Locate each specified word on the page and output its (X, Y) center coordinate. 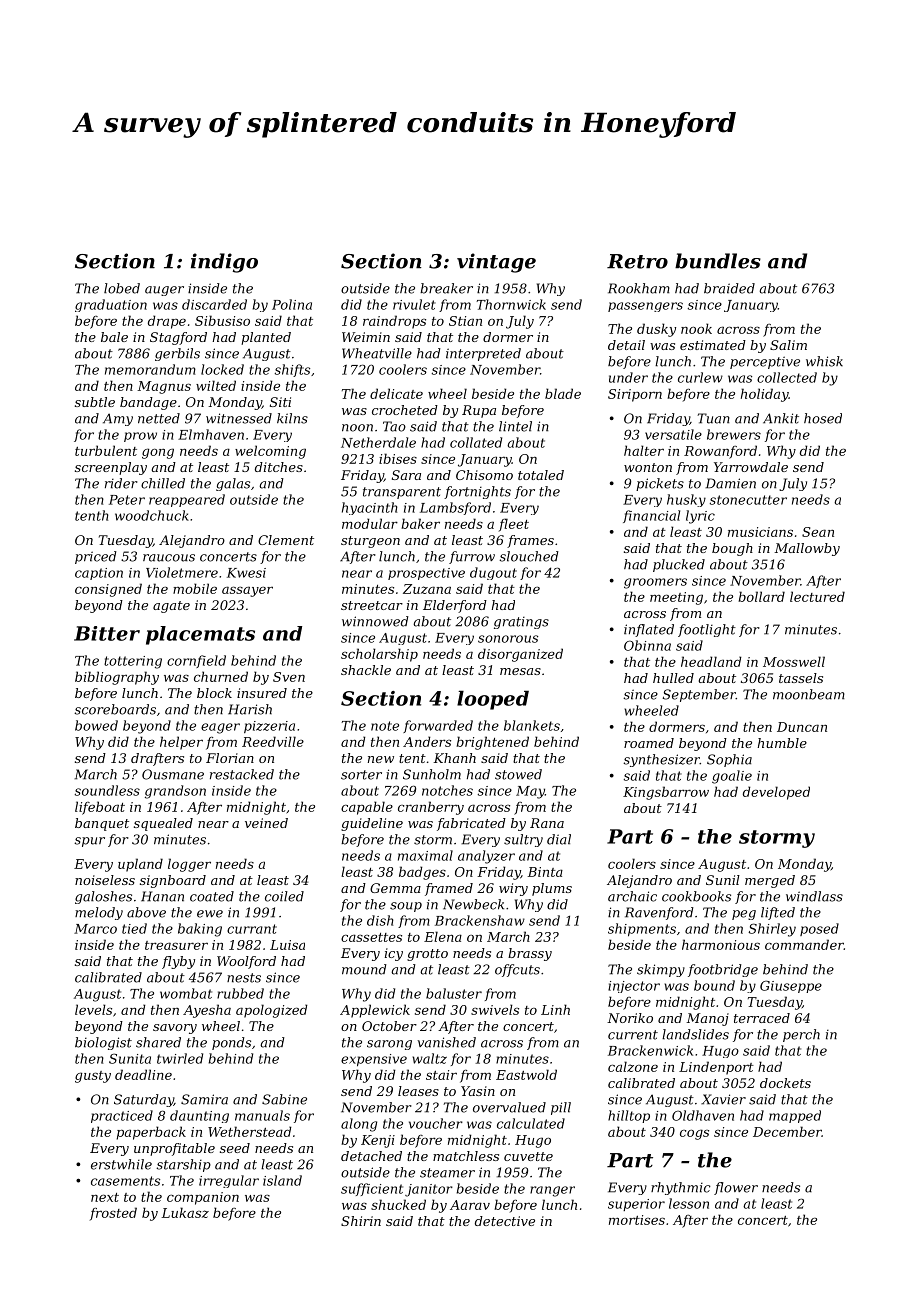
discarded (214, 304)
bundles (718, 261)
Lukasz (185, 1212)
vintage (496, 263)
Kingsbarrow (666, 793)
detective (505, 1221)
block (214, 693)
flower (736, 1188)
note (385, 726)
